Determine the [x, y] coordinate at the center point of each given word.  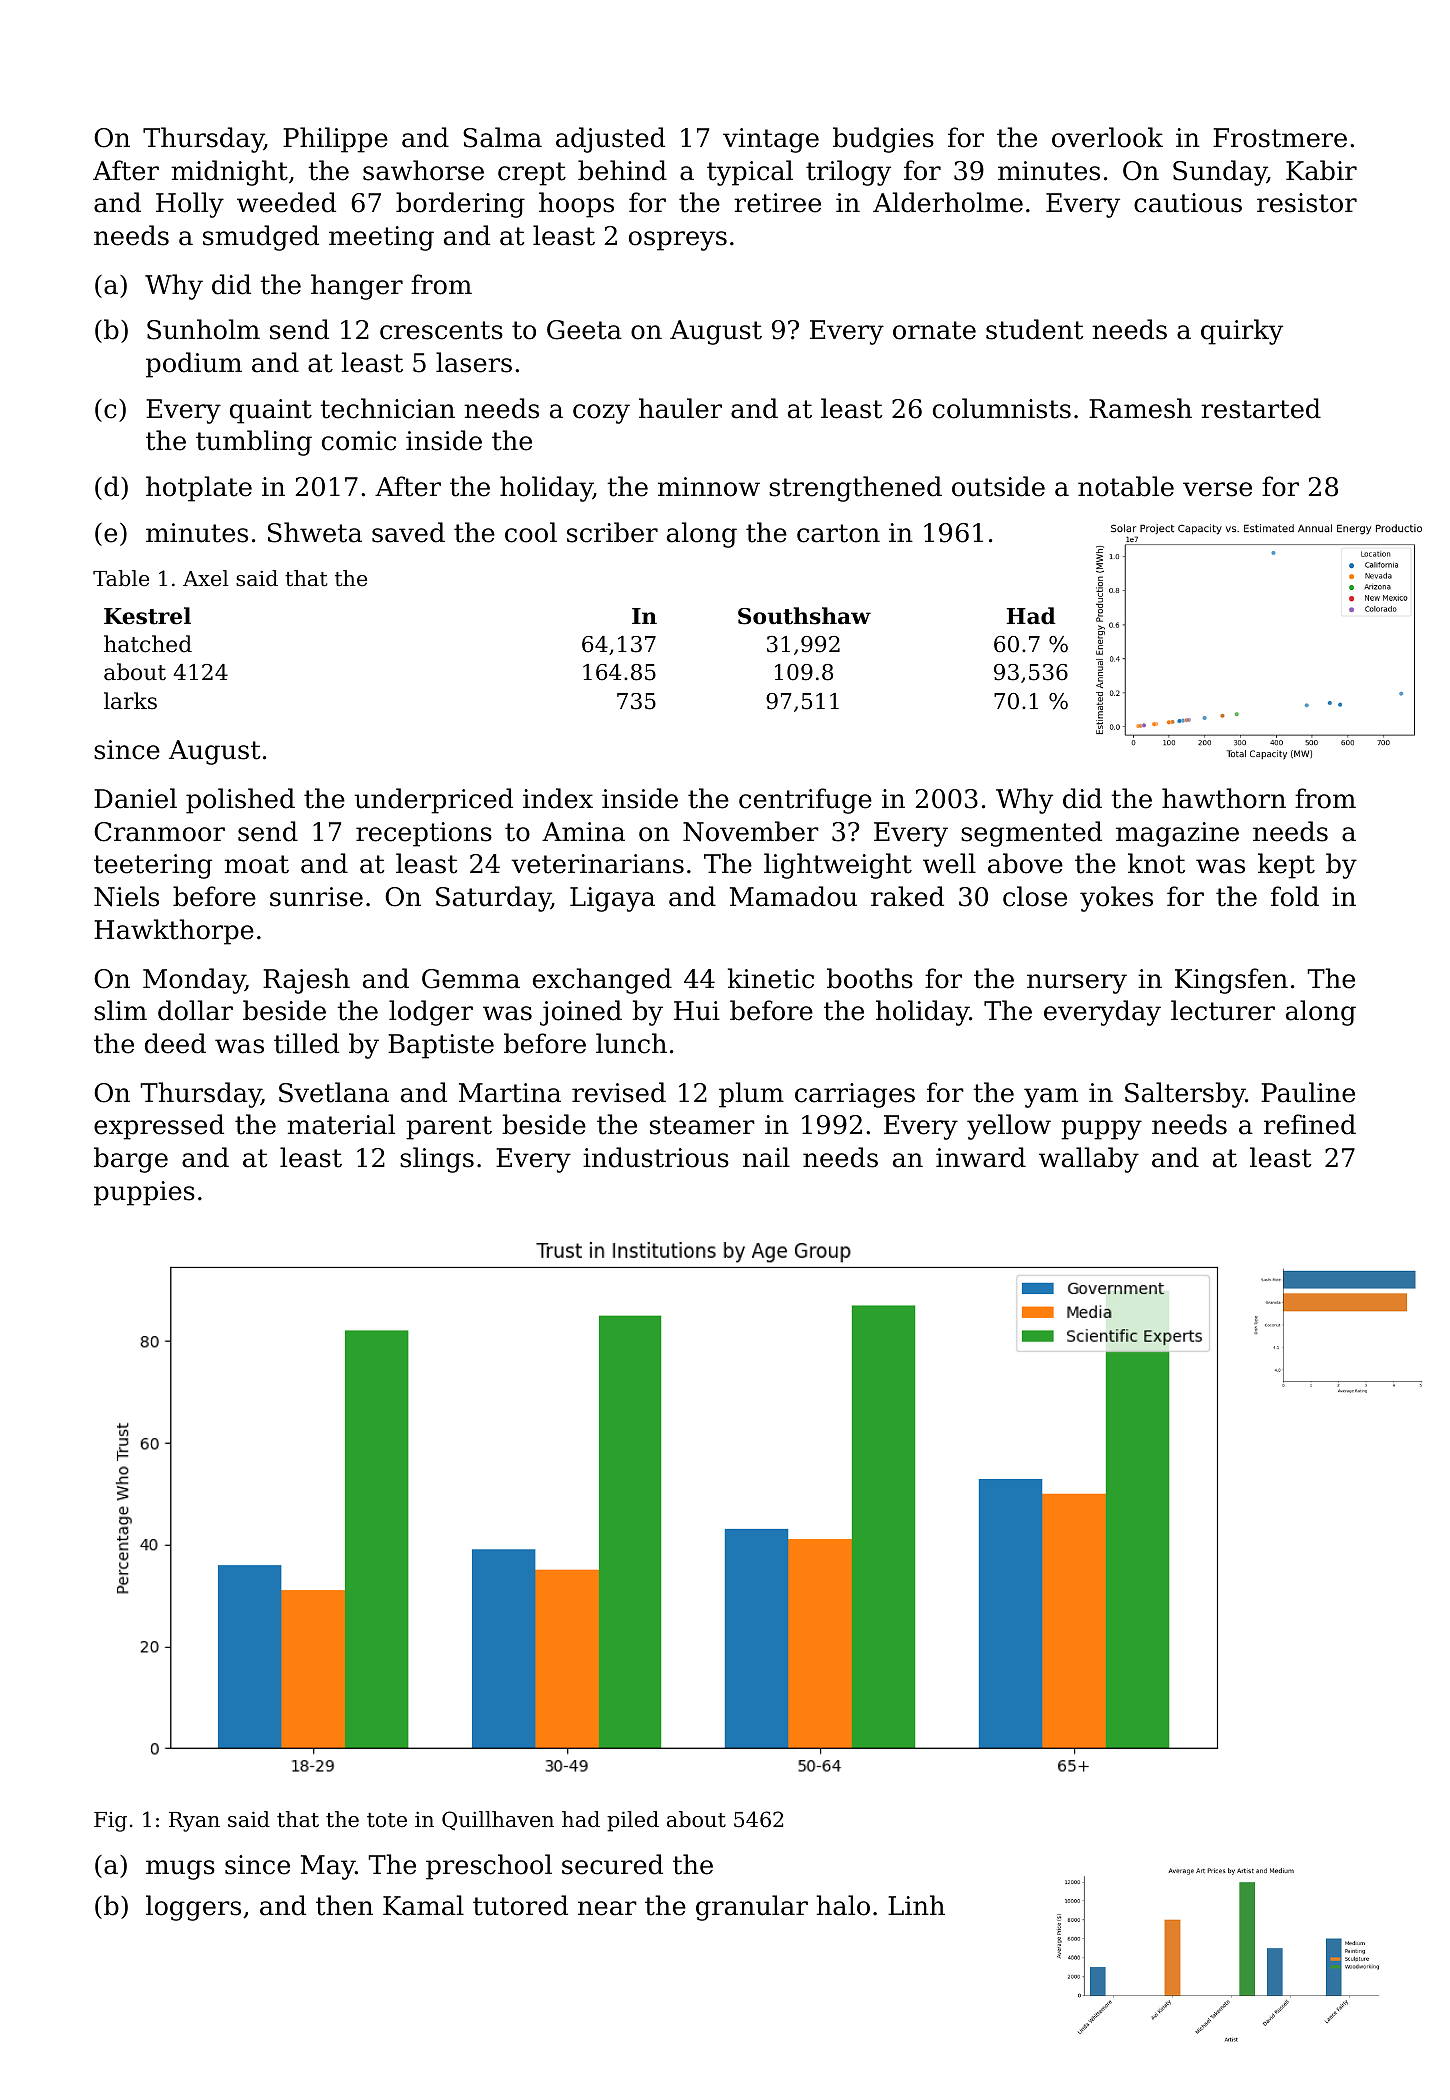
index [558, 798]
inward [981, 1157]
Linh [916, 1905]
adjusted [610, 140]
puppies [144, 1193]
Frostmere [1280, 138]
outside [998, 486]
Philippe [335, 140]
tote [387, 1820]
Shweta [315, 532]
